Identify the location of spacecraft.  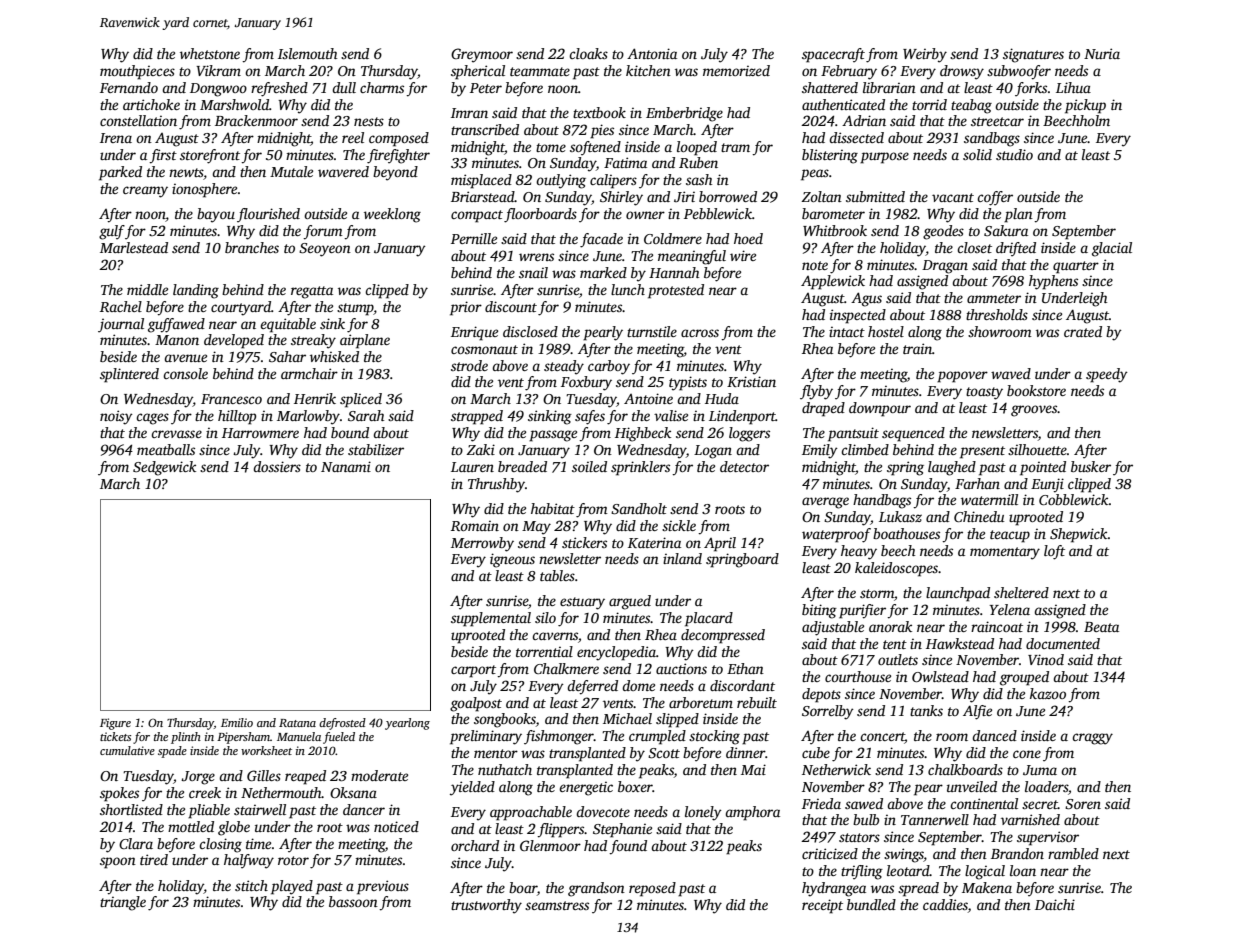
(833, 55).
